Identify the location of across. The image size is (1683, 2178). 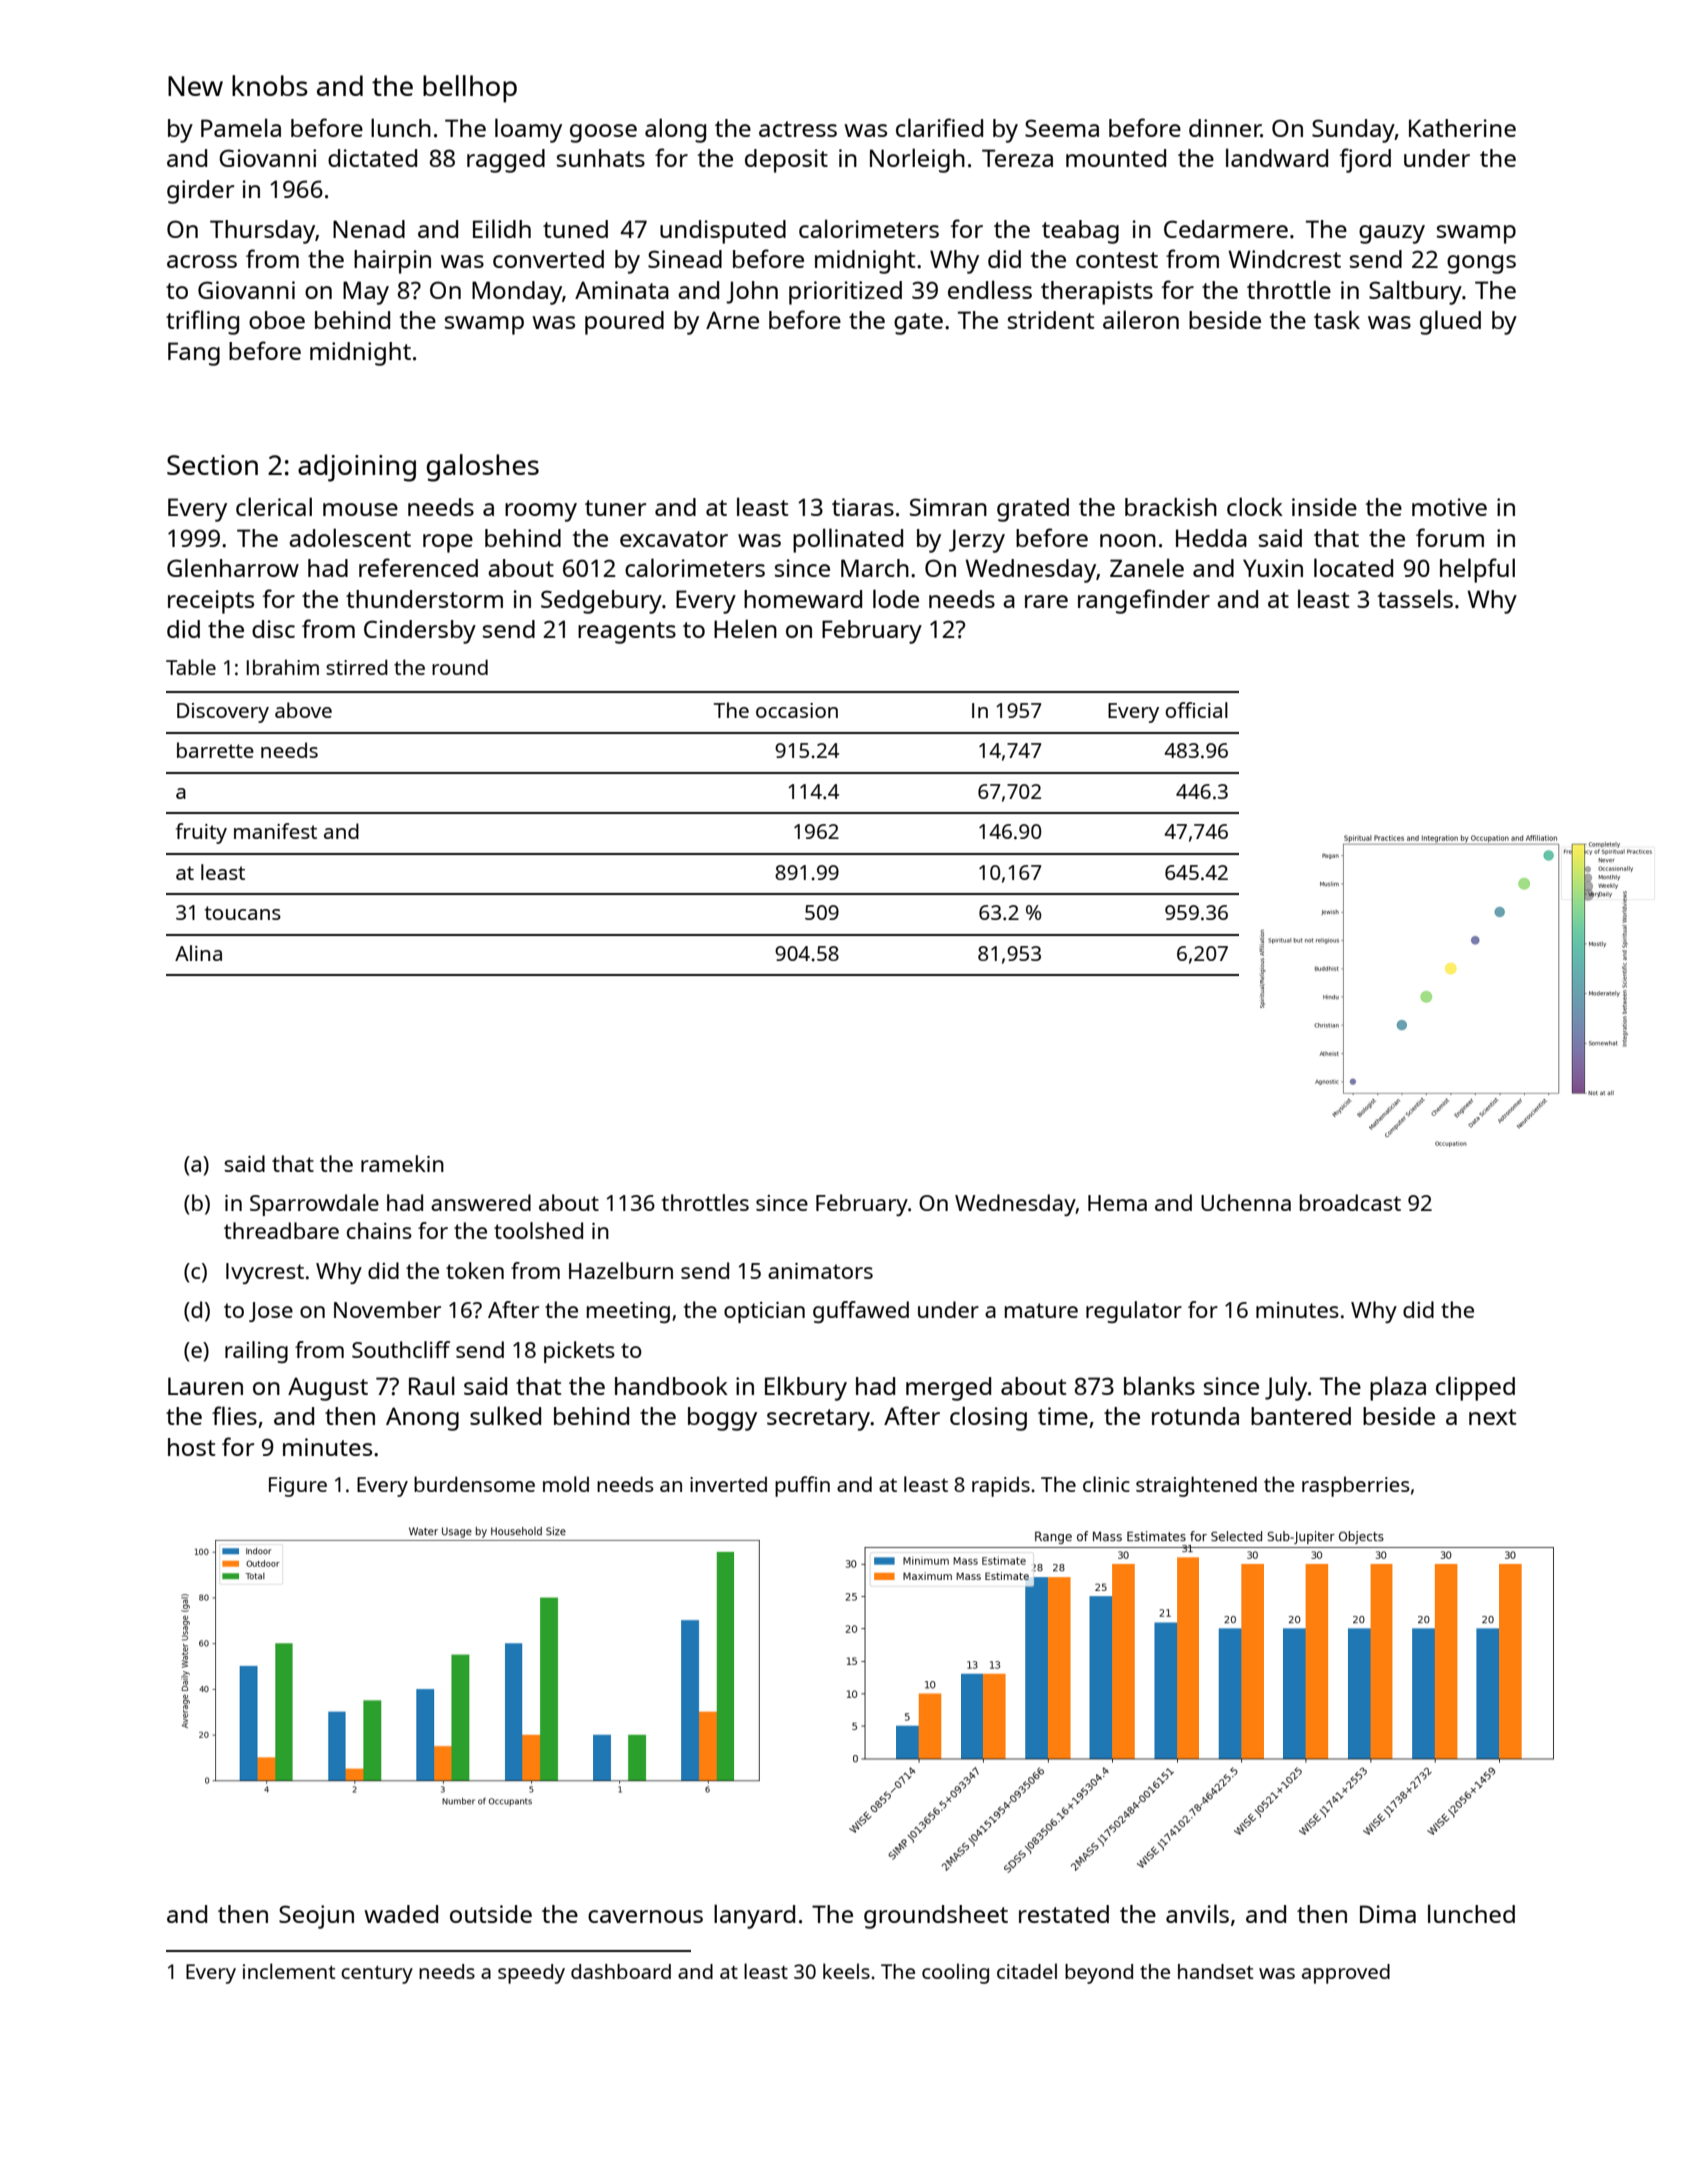
(202, 261).
